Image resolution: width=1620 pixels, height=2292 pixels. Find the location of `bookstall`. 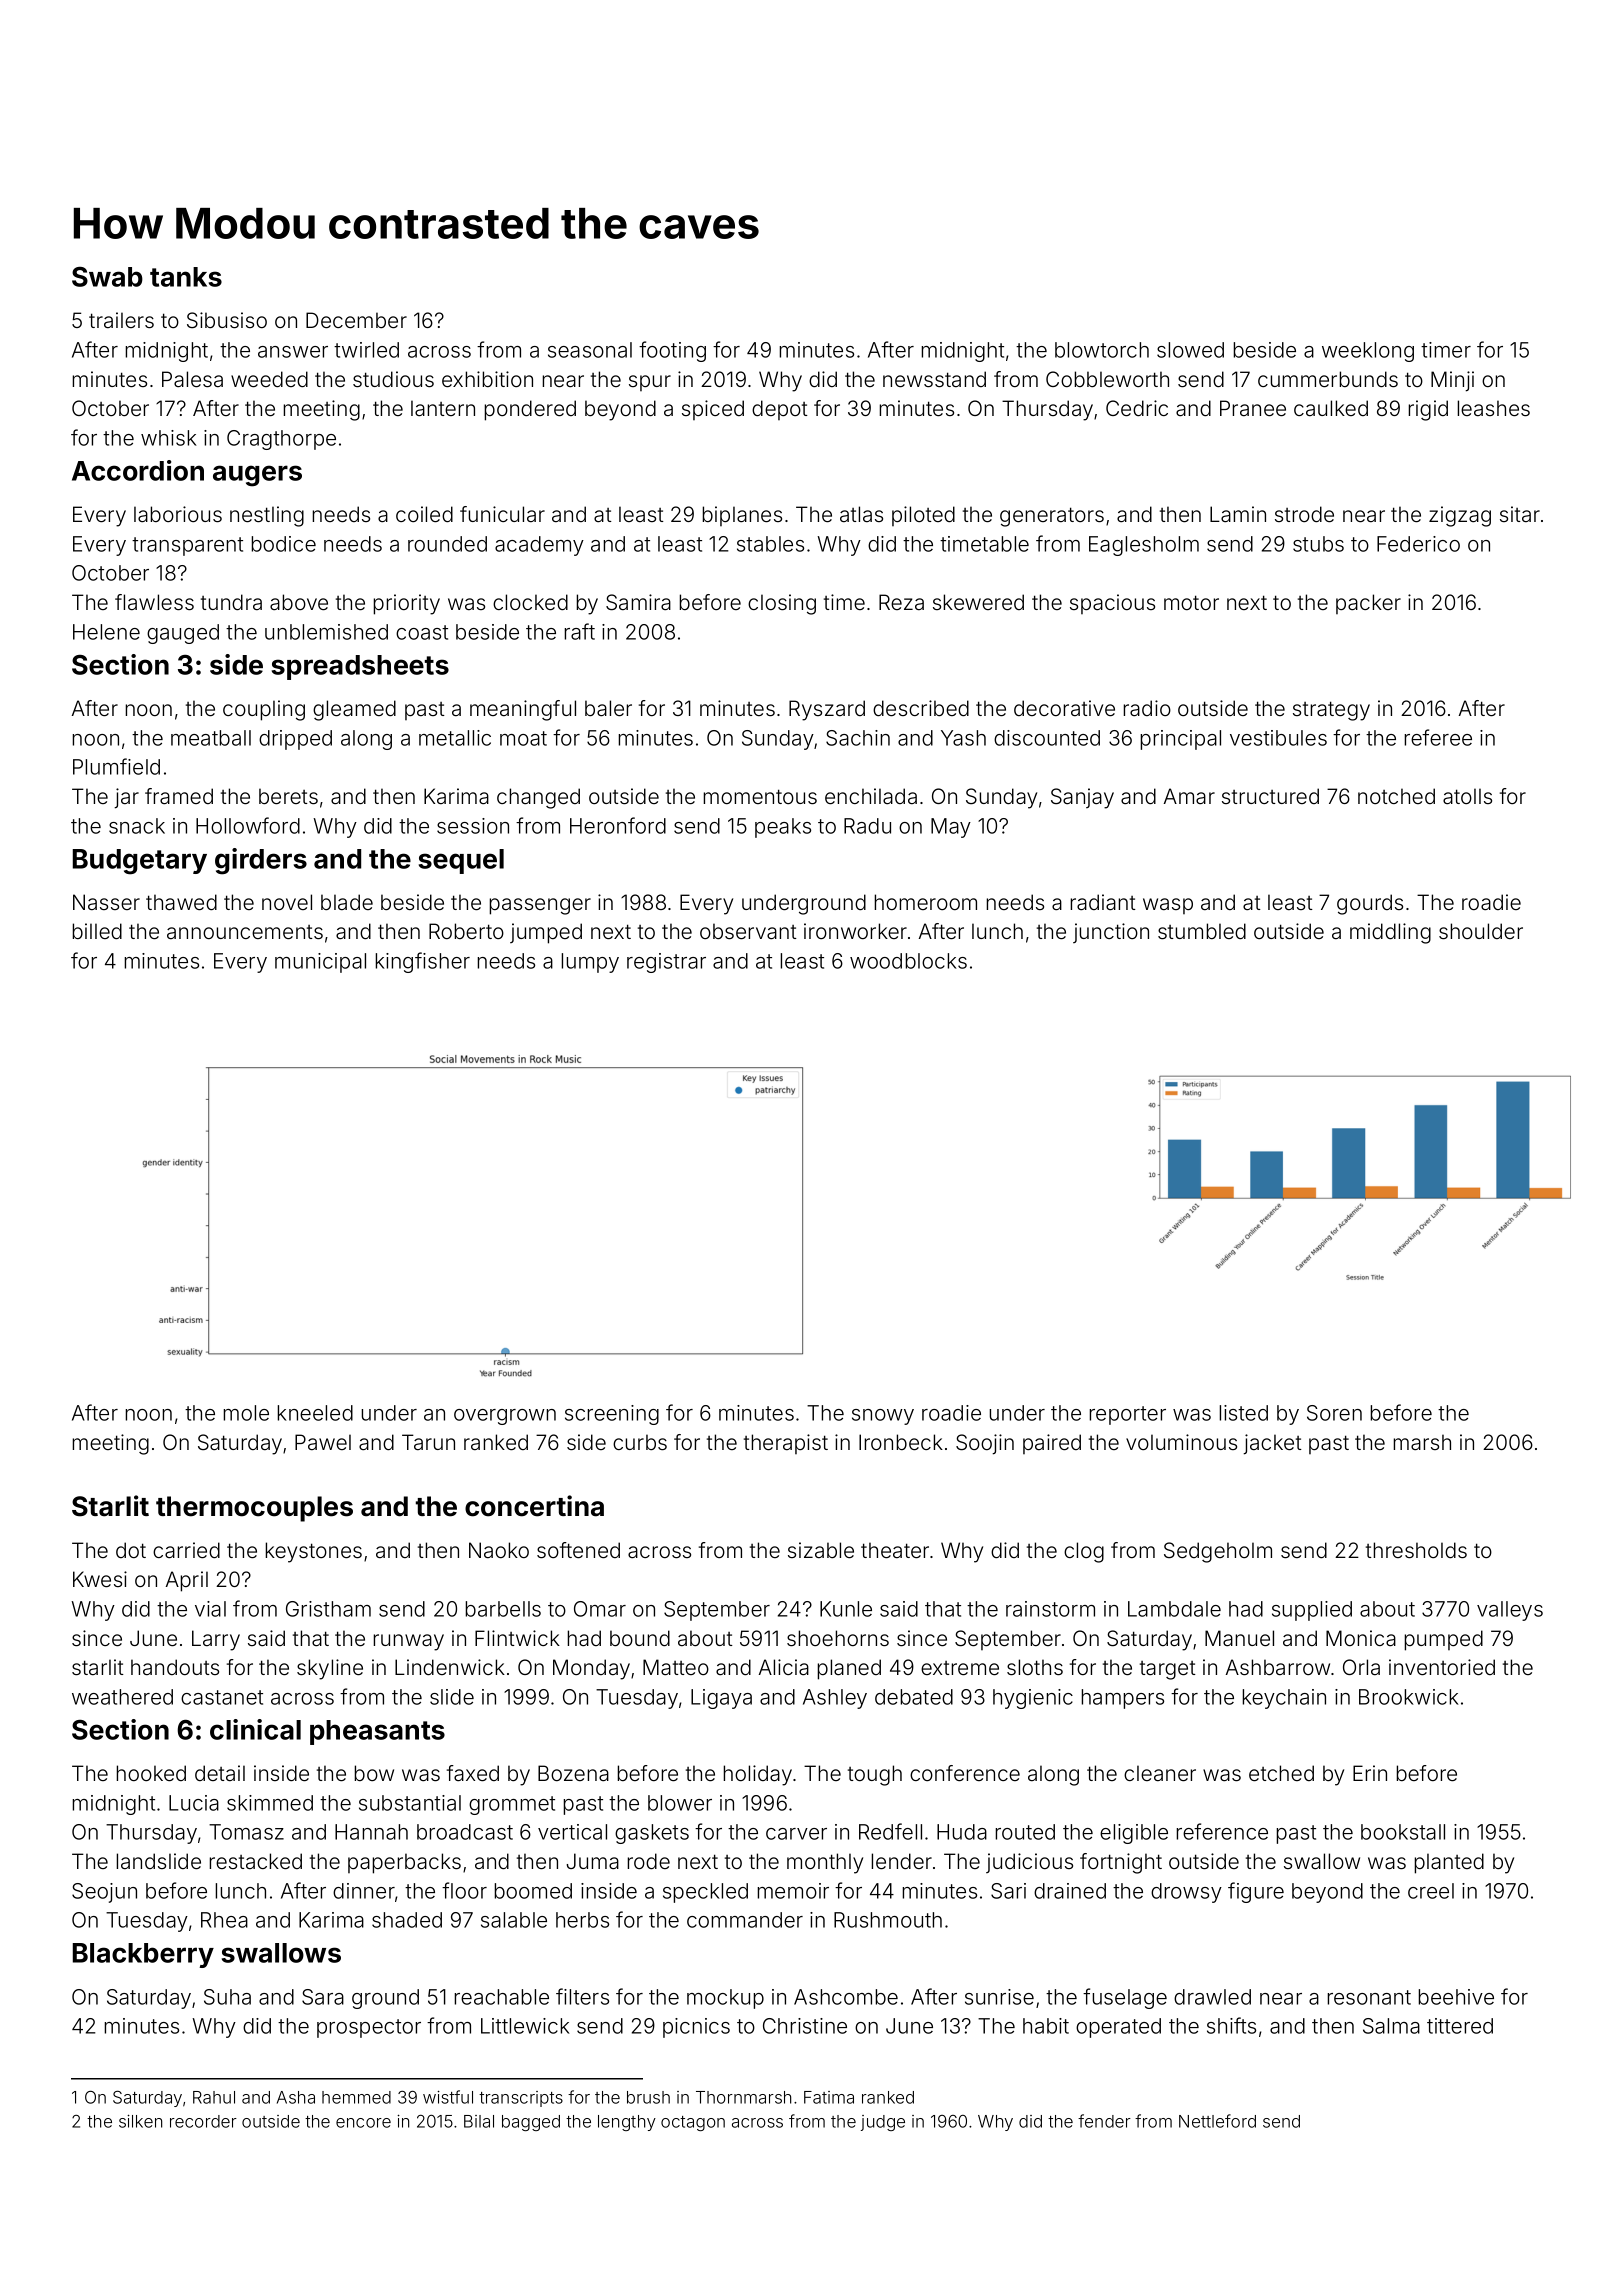

bookstall is located at coordinates (1403, 1832).
